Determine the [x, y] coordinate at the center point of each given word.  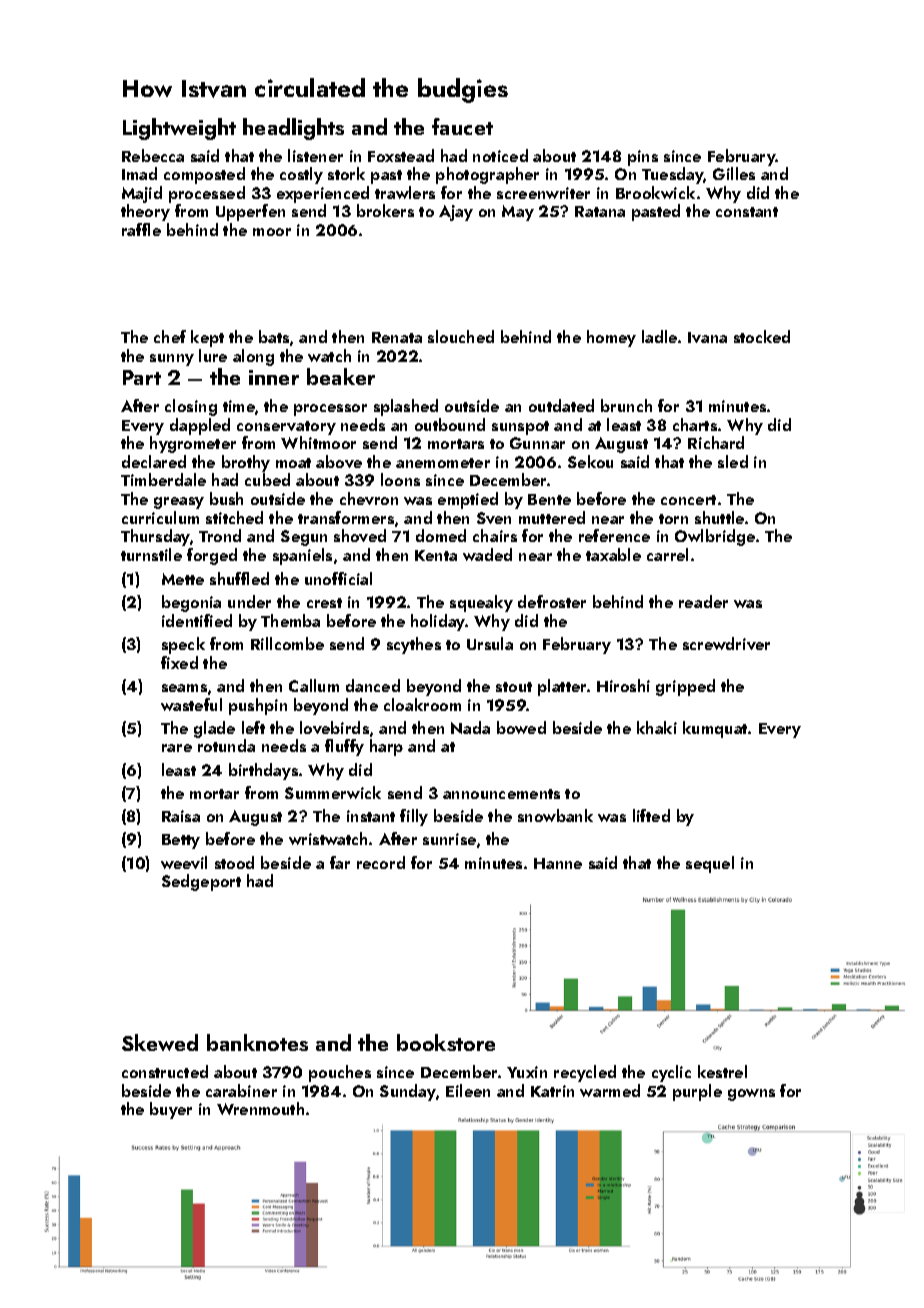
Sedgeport [201, 882]
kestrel [722, 1071]
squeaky [481, 603]
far [340, 862]
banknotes [257, 1042]
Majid [142, 194]
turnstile [151, 554]
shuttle [719, 517]
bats [274, 336]
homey [611, 338]
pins [643, 158]
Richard [716, 442]
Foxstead [401, 155]
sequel [710, 864]
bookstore [446, 1042]
